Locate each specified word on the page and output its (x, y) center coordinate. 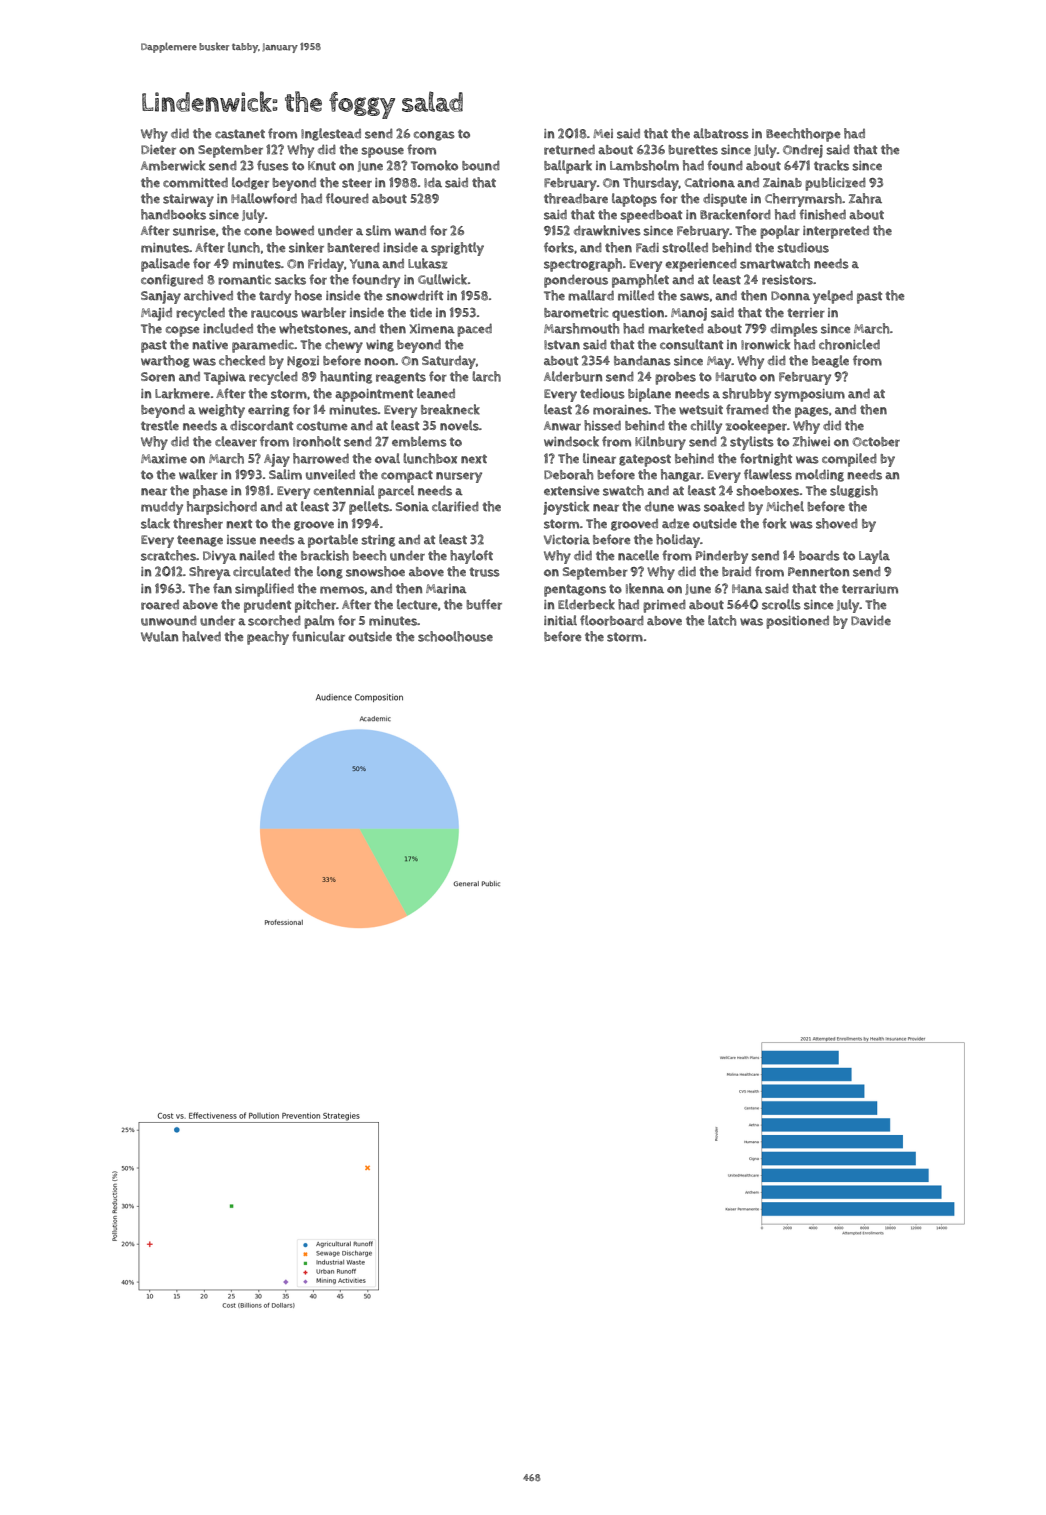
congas (434, 136)
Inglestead (331, 134)
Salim (285, 474)
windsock (571, 441)
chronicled (849, 344)
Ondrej (803, 151)
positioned (797, 622)
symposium (809, 395)
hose (308, 295)
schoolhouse (455, 636)
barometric (576, 313)
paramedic (263, 346)
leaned (436, 393)
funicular (318, 636)
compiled (849, 460)
